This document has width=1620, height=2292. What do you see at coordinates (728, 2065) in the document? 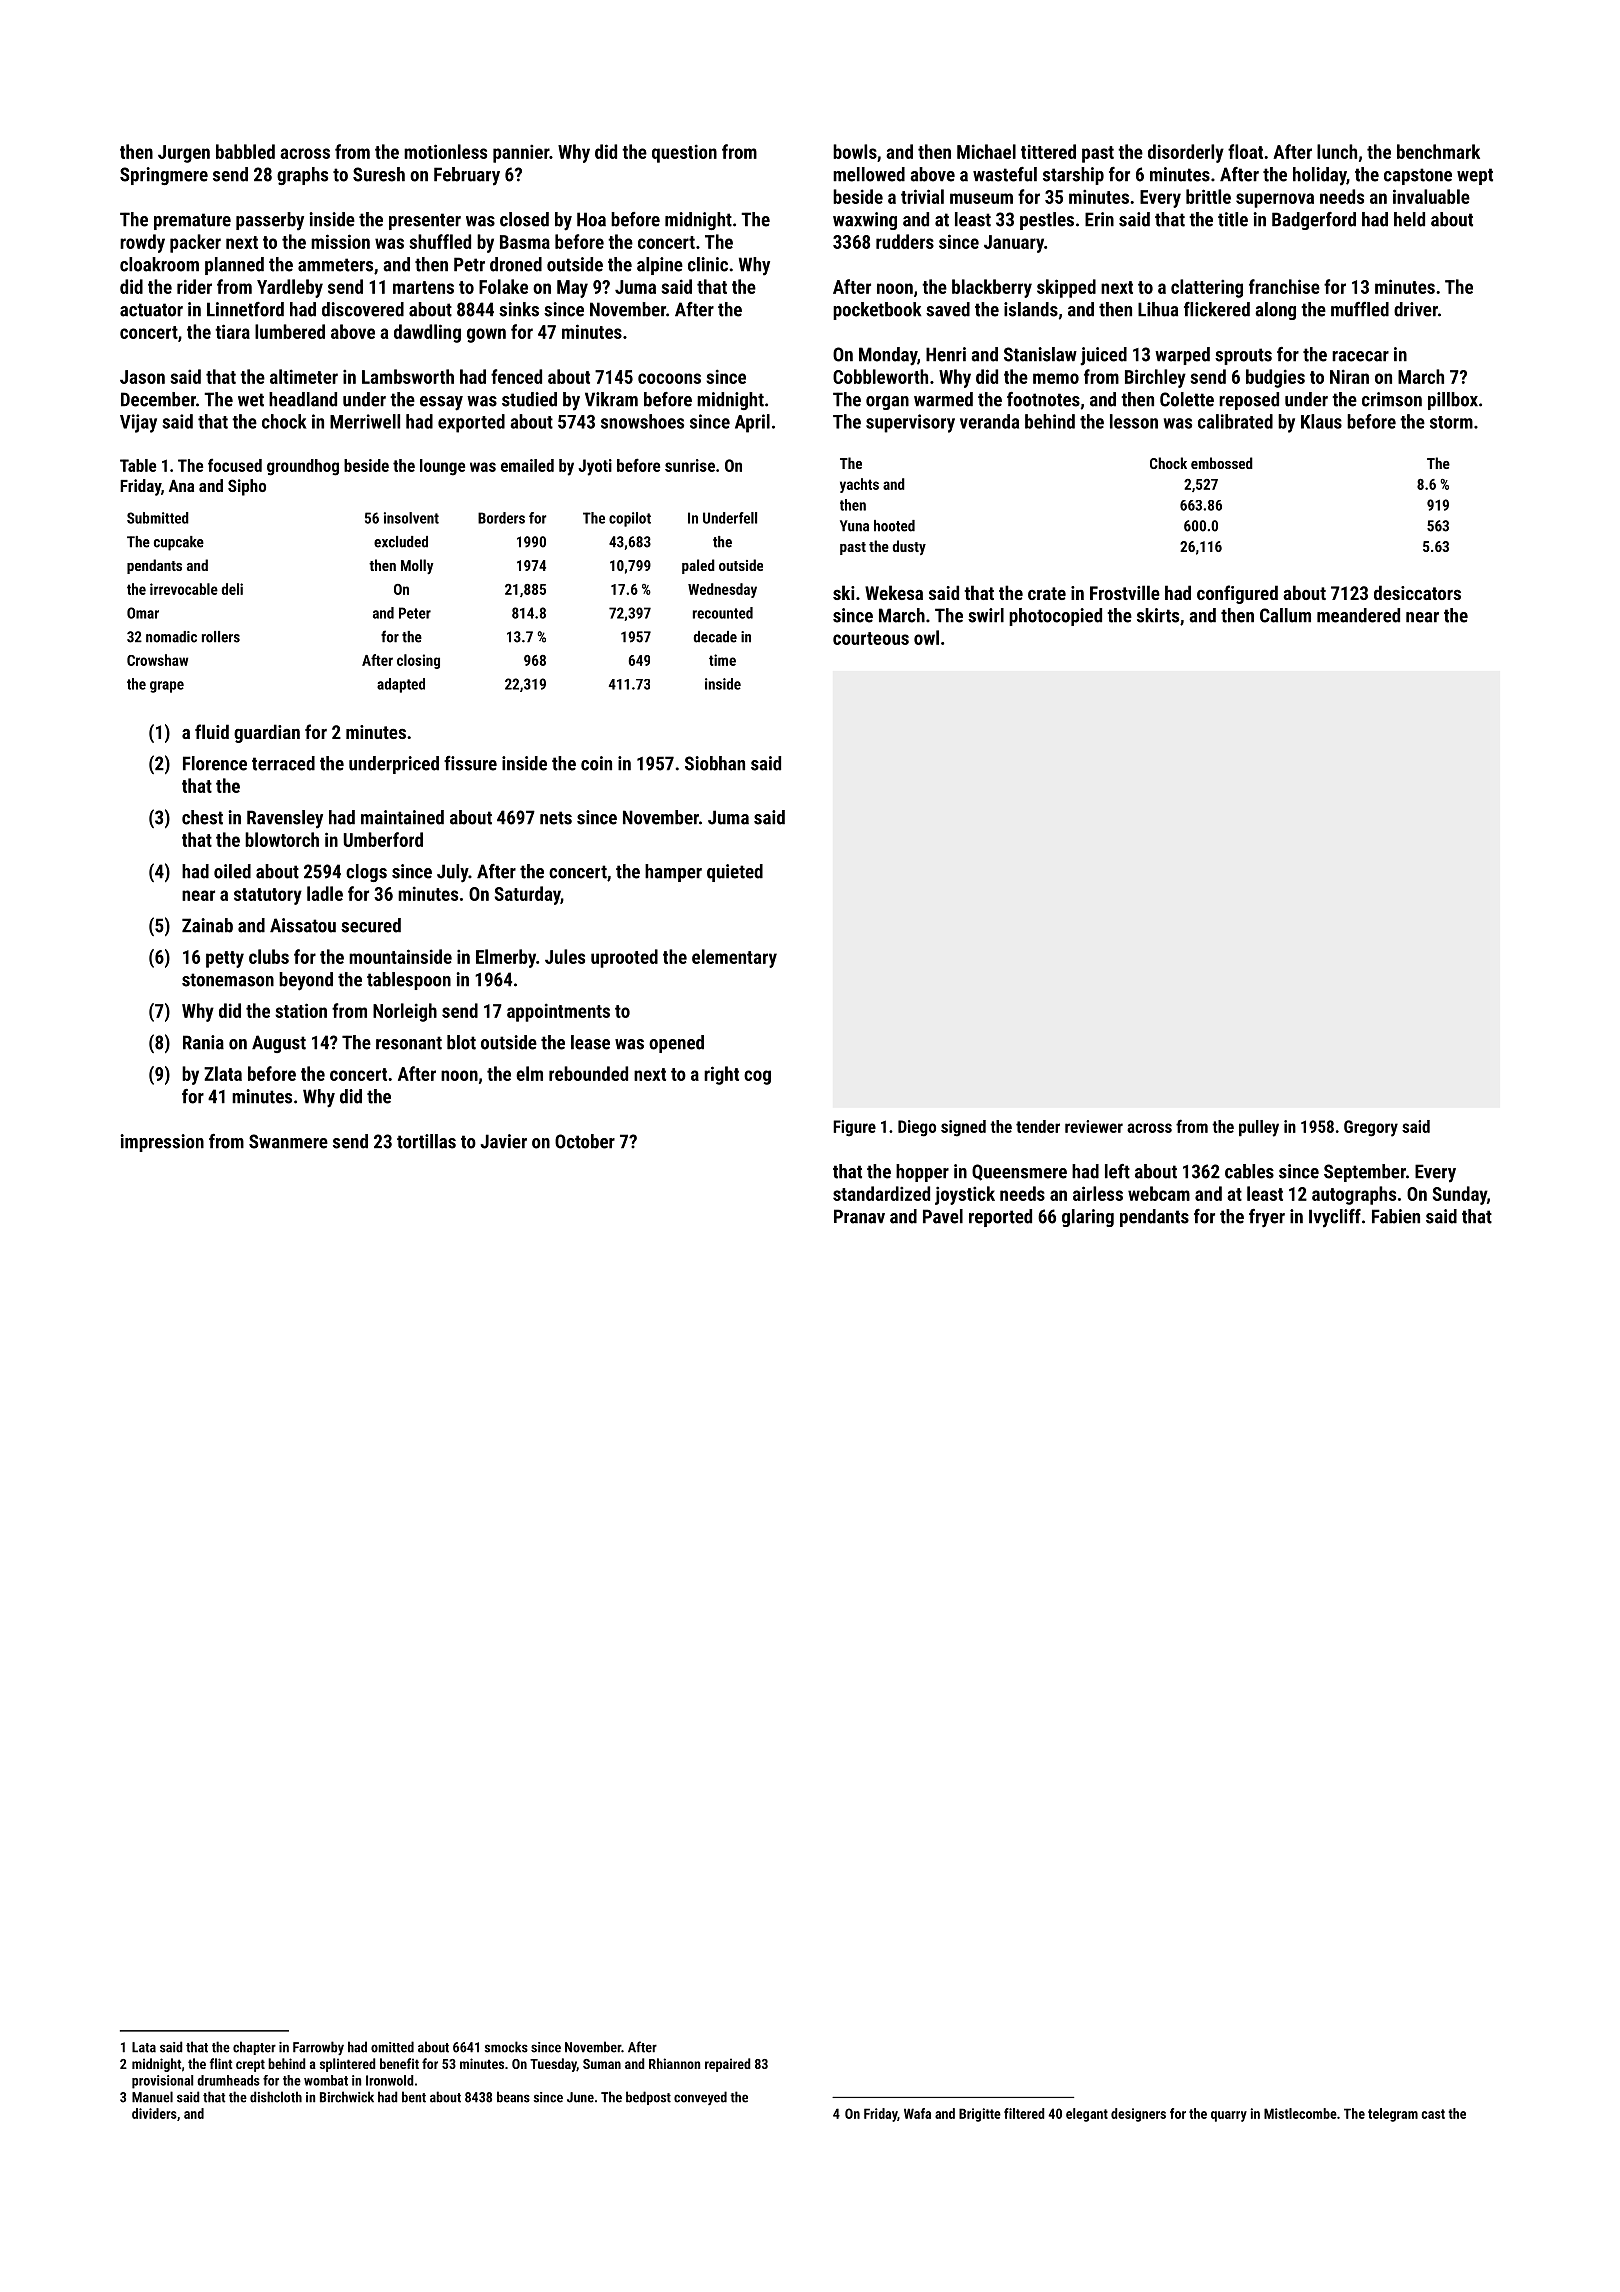
I see `repaired` at bounding box center [728, 2065].
